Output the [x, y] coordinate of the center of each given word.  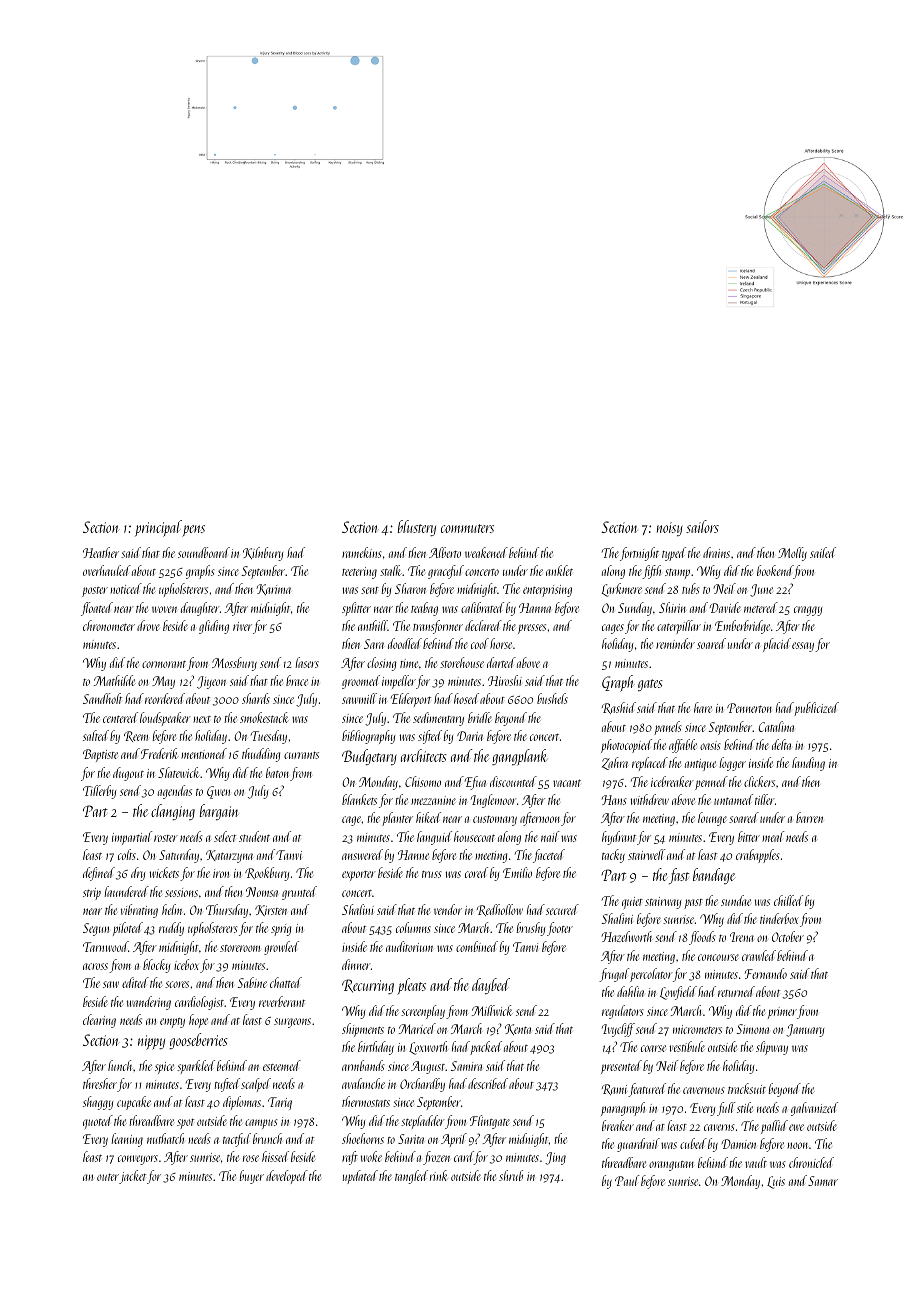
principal [158, 528]
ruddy [171, 929]
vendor [448, 909]
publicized [816, 709]
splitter [356, 609]
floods [702, 938]
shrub [511, 1175]
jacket [132, 1177]
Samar [823, 1181]
